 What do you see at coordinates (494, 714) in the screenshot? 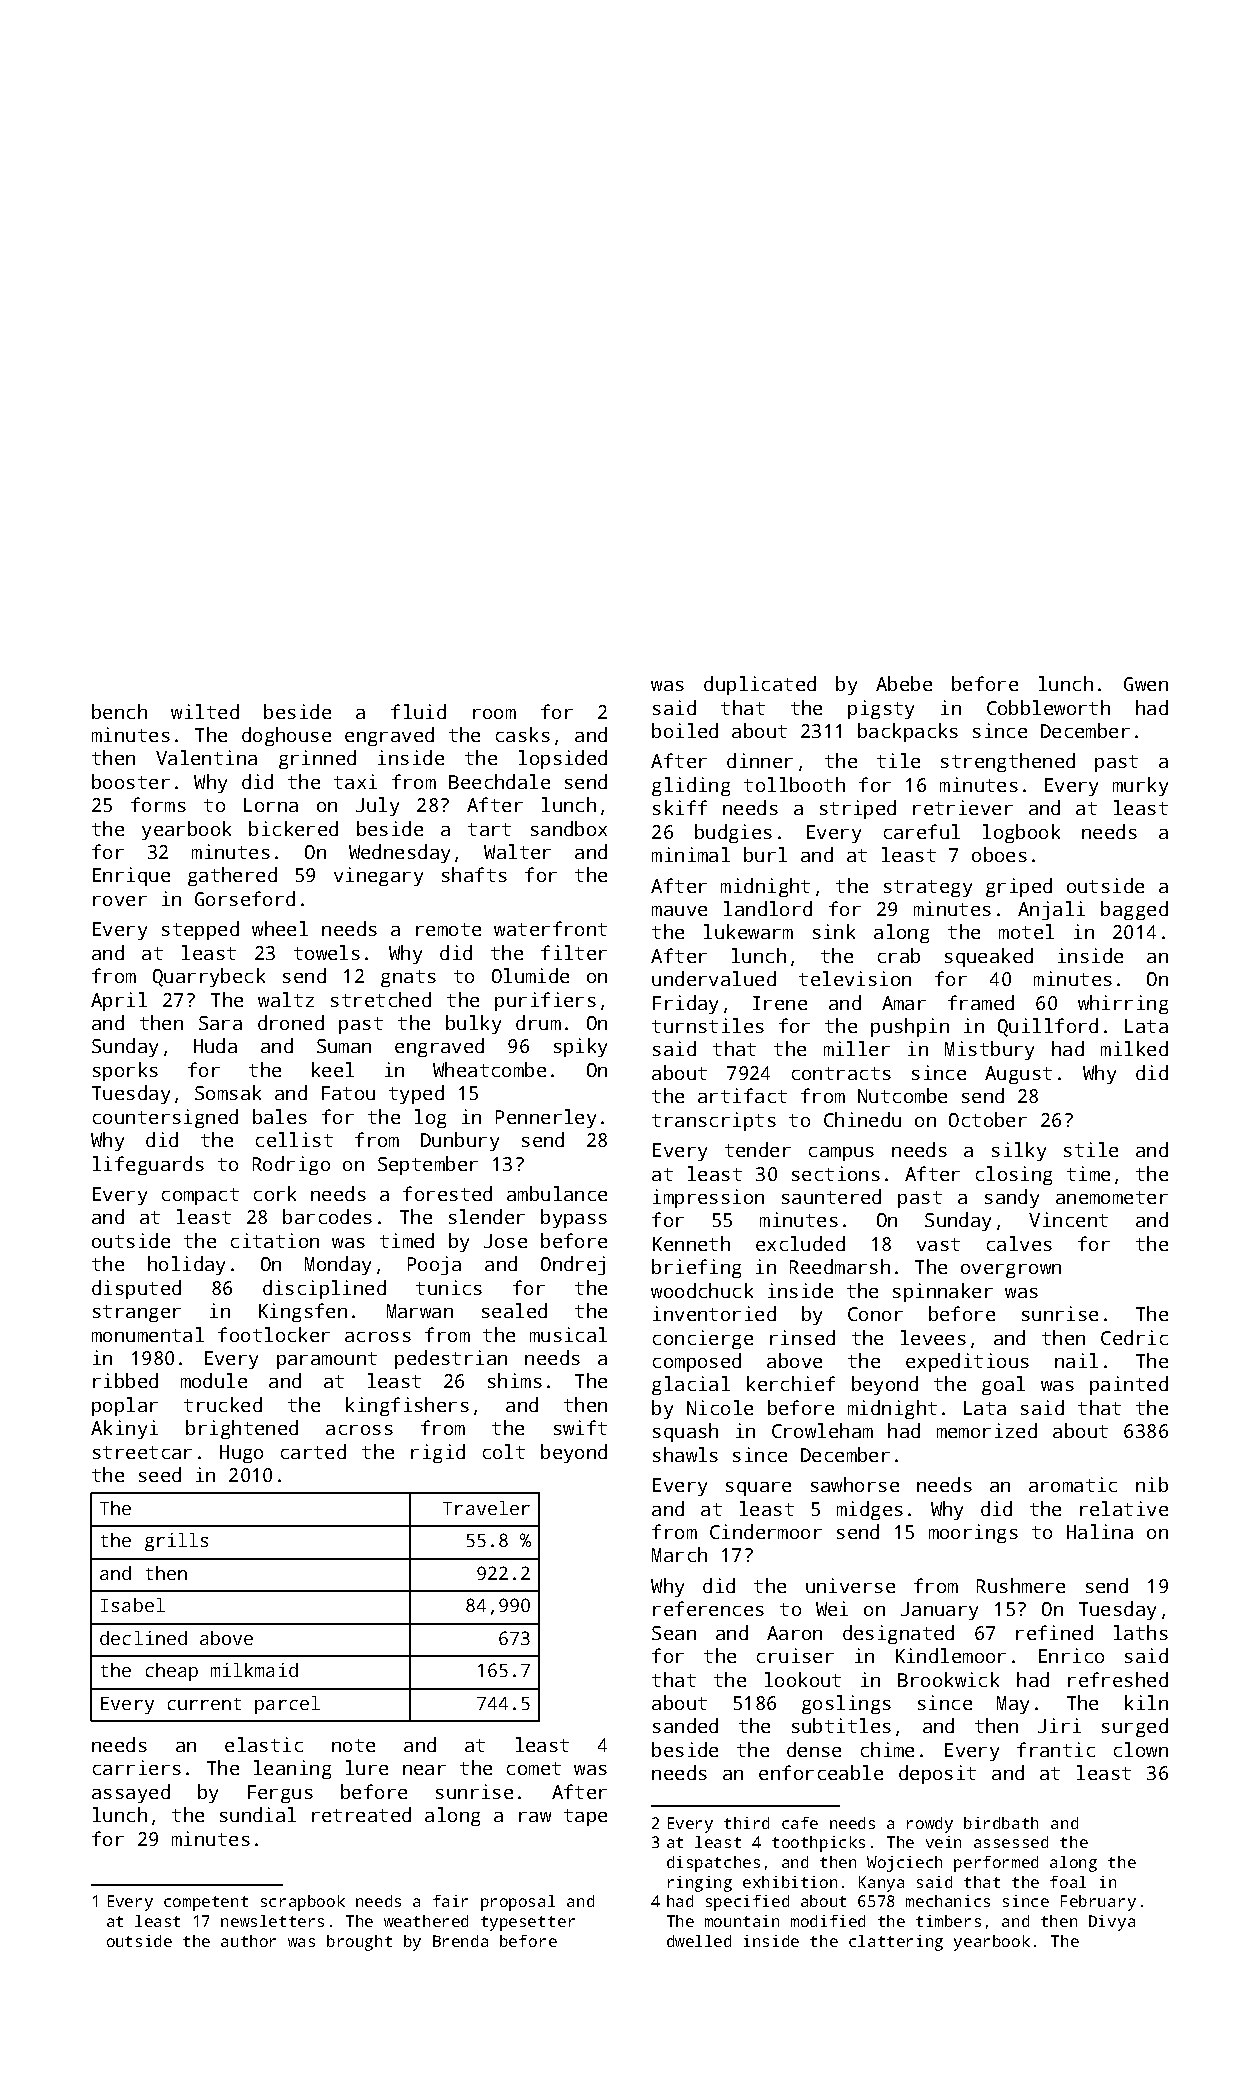
I see `room` at bounding box center [494, 714].
